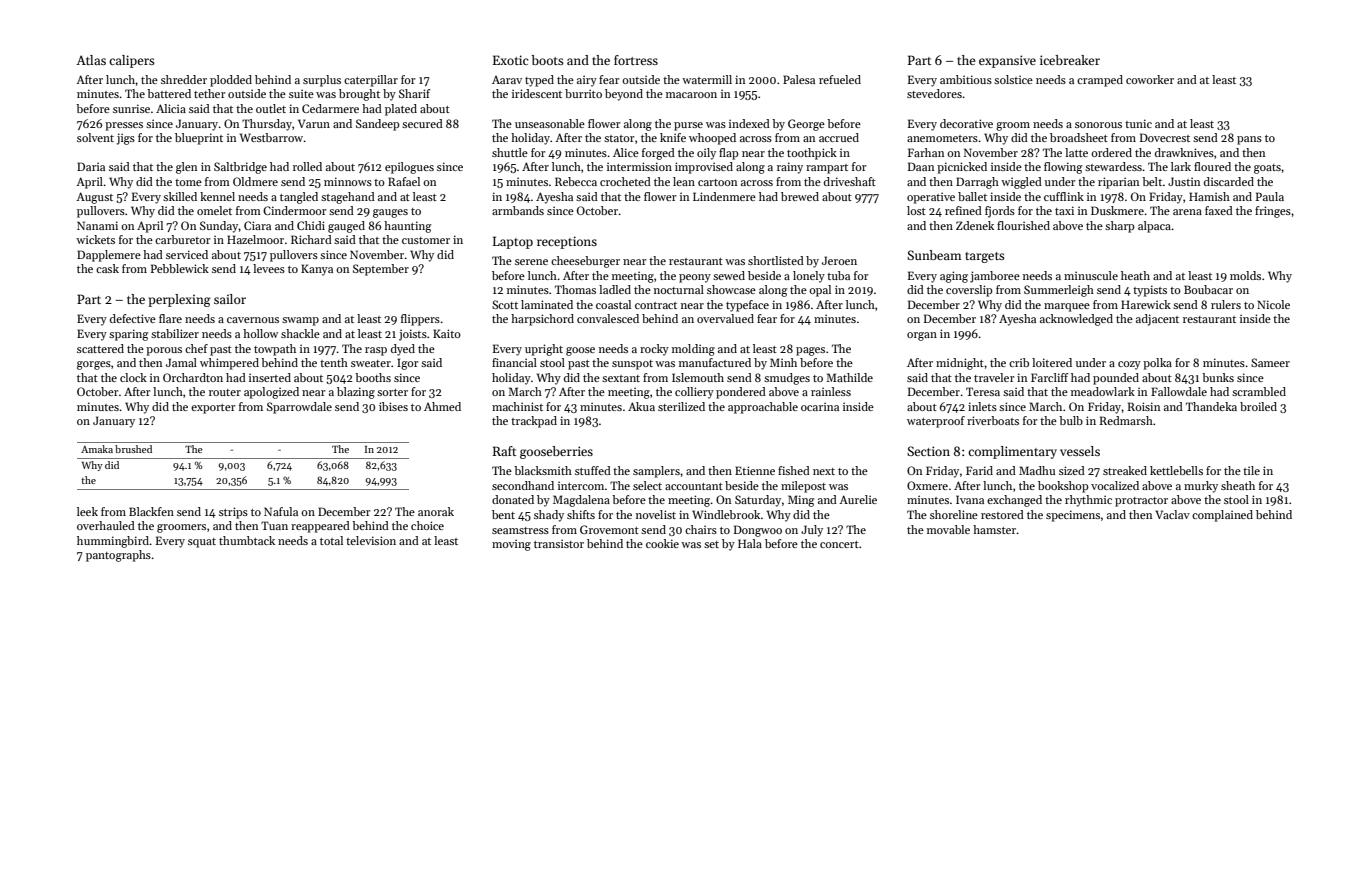 The width and height of the image is (1372, 887). What do you see at coordinates (314, 123) in the image?
I see `Varun` at bounding box center [314, 123].
